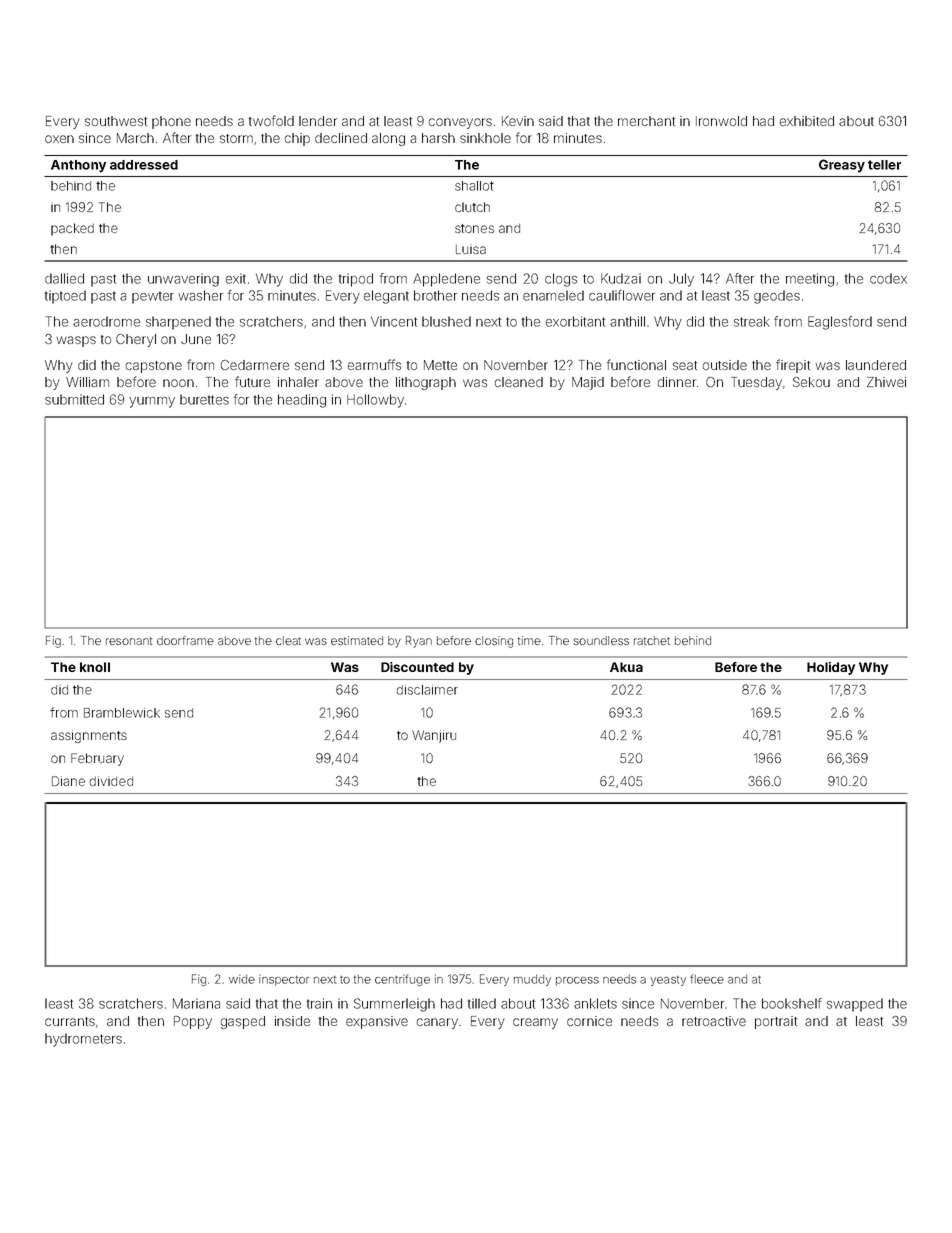 The height and width of the page is (1233, 952). I want to click on wide, so click(242, 979).
